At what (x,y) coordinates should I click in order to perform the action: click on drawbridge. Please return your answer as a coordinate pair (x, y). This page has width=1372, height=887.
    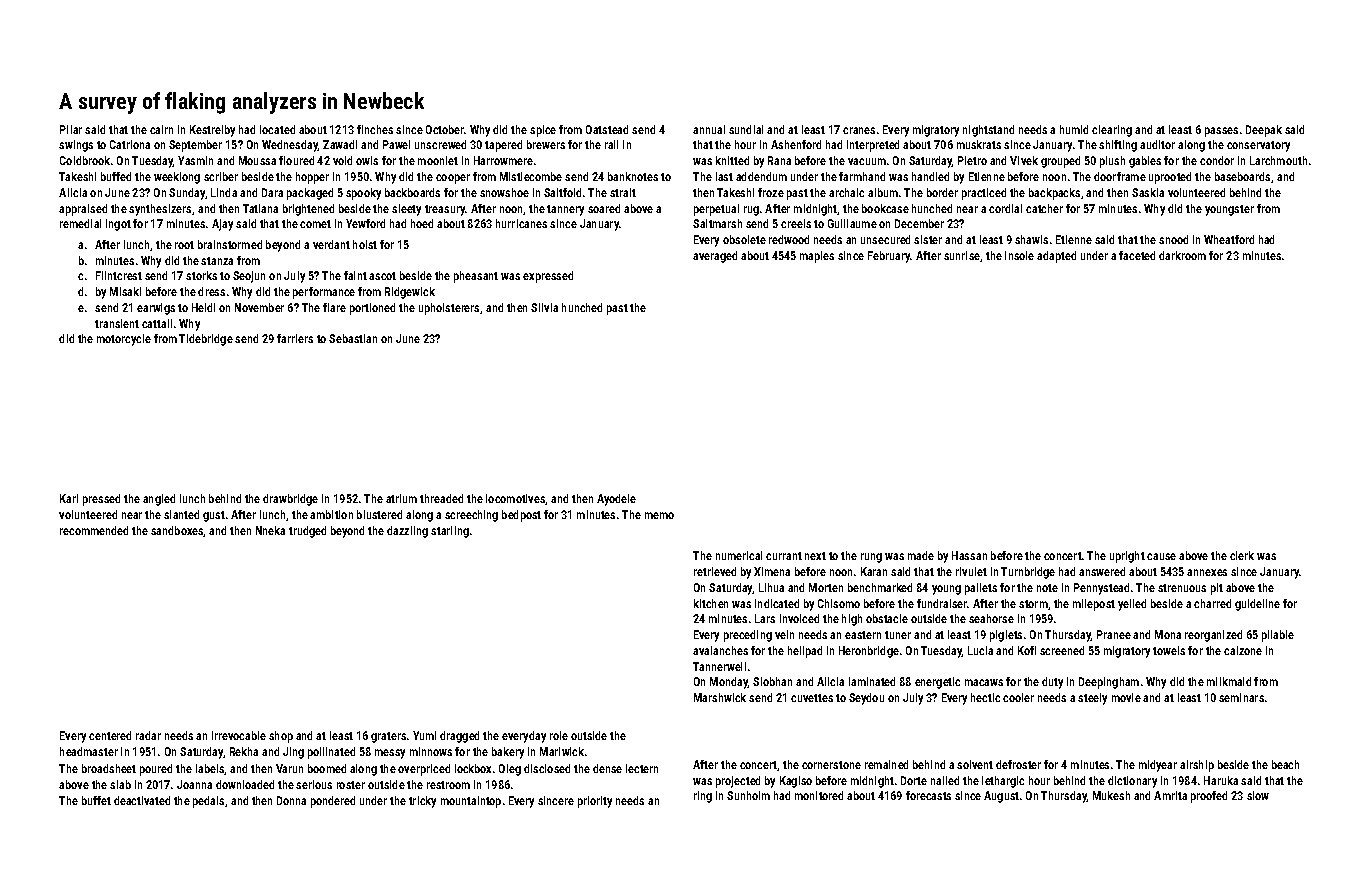
    Looking at the image, I should click on (290, 500).
